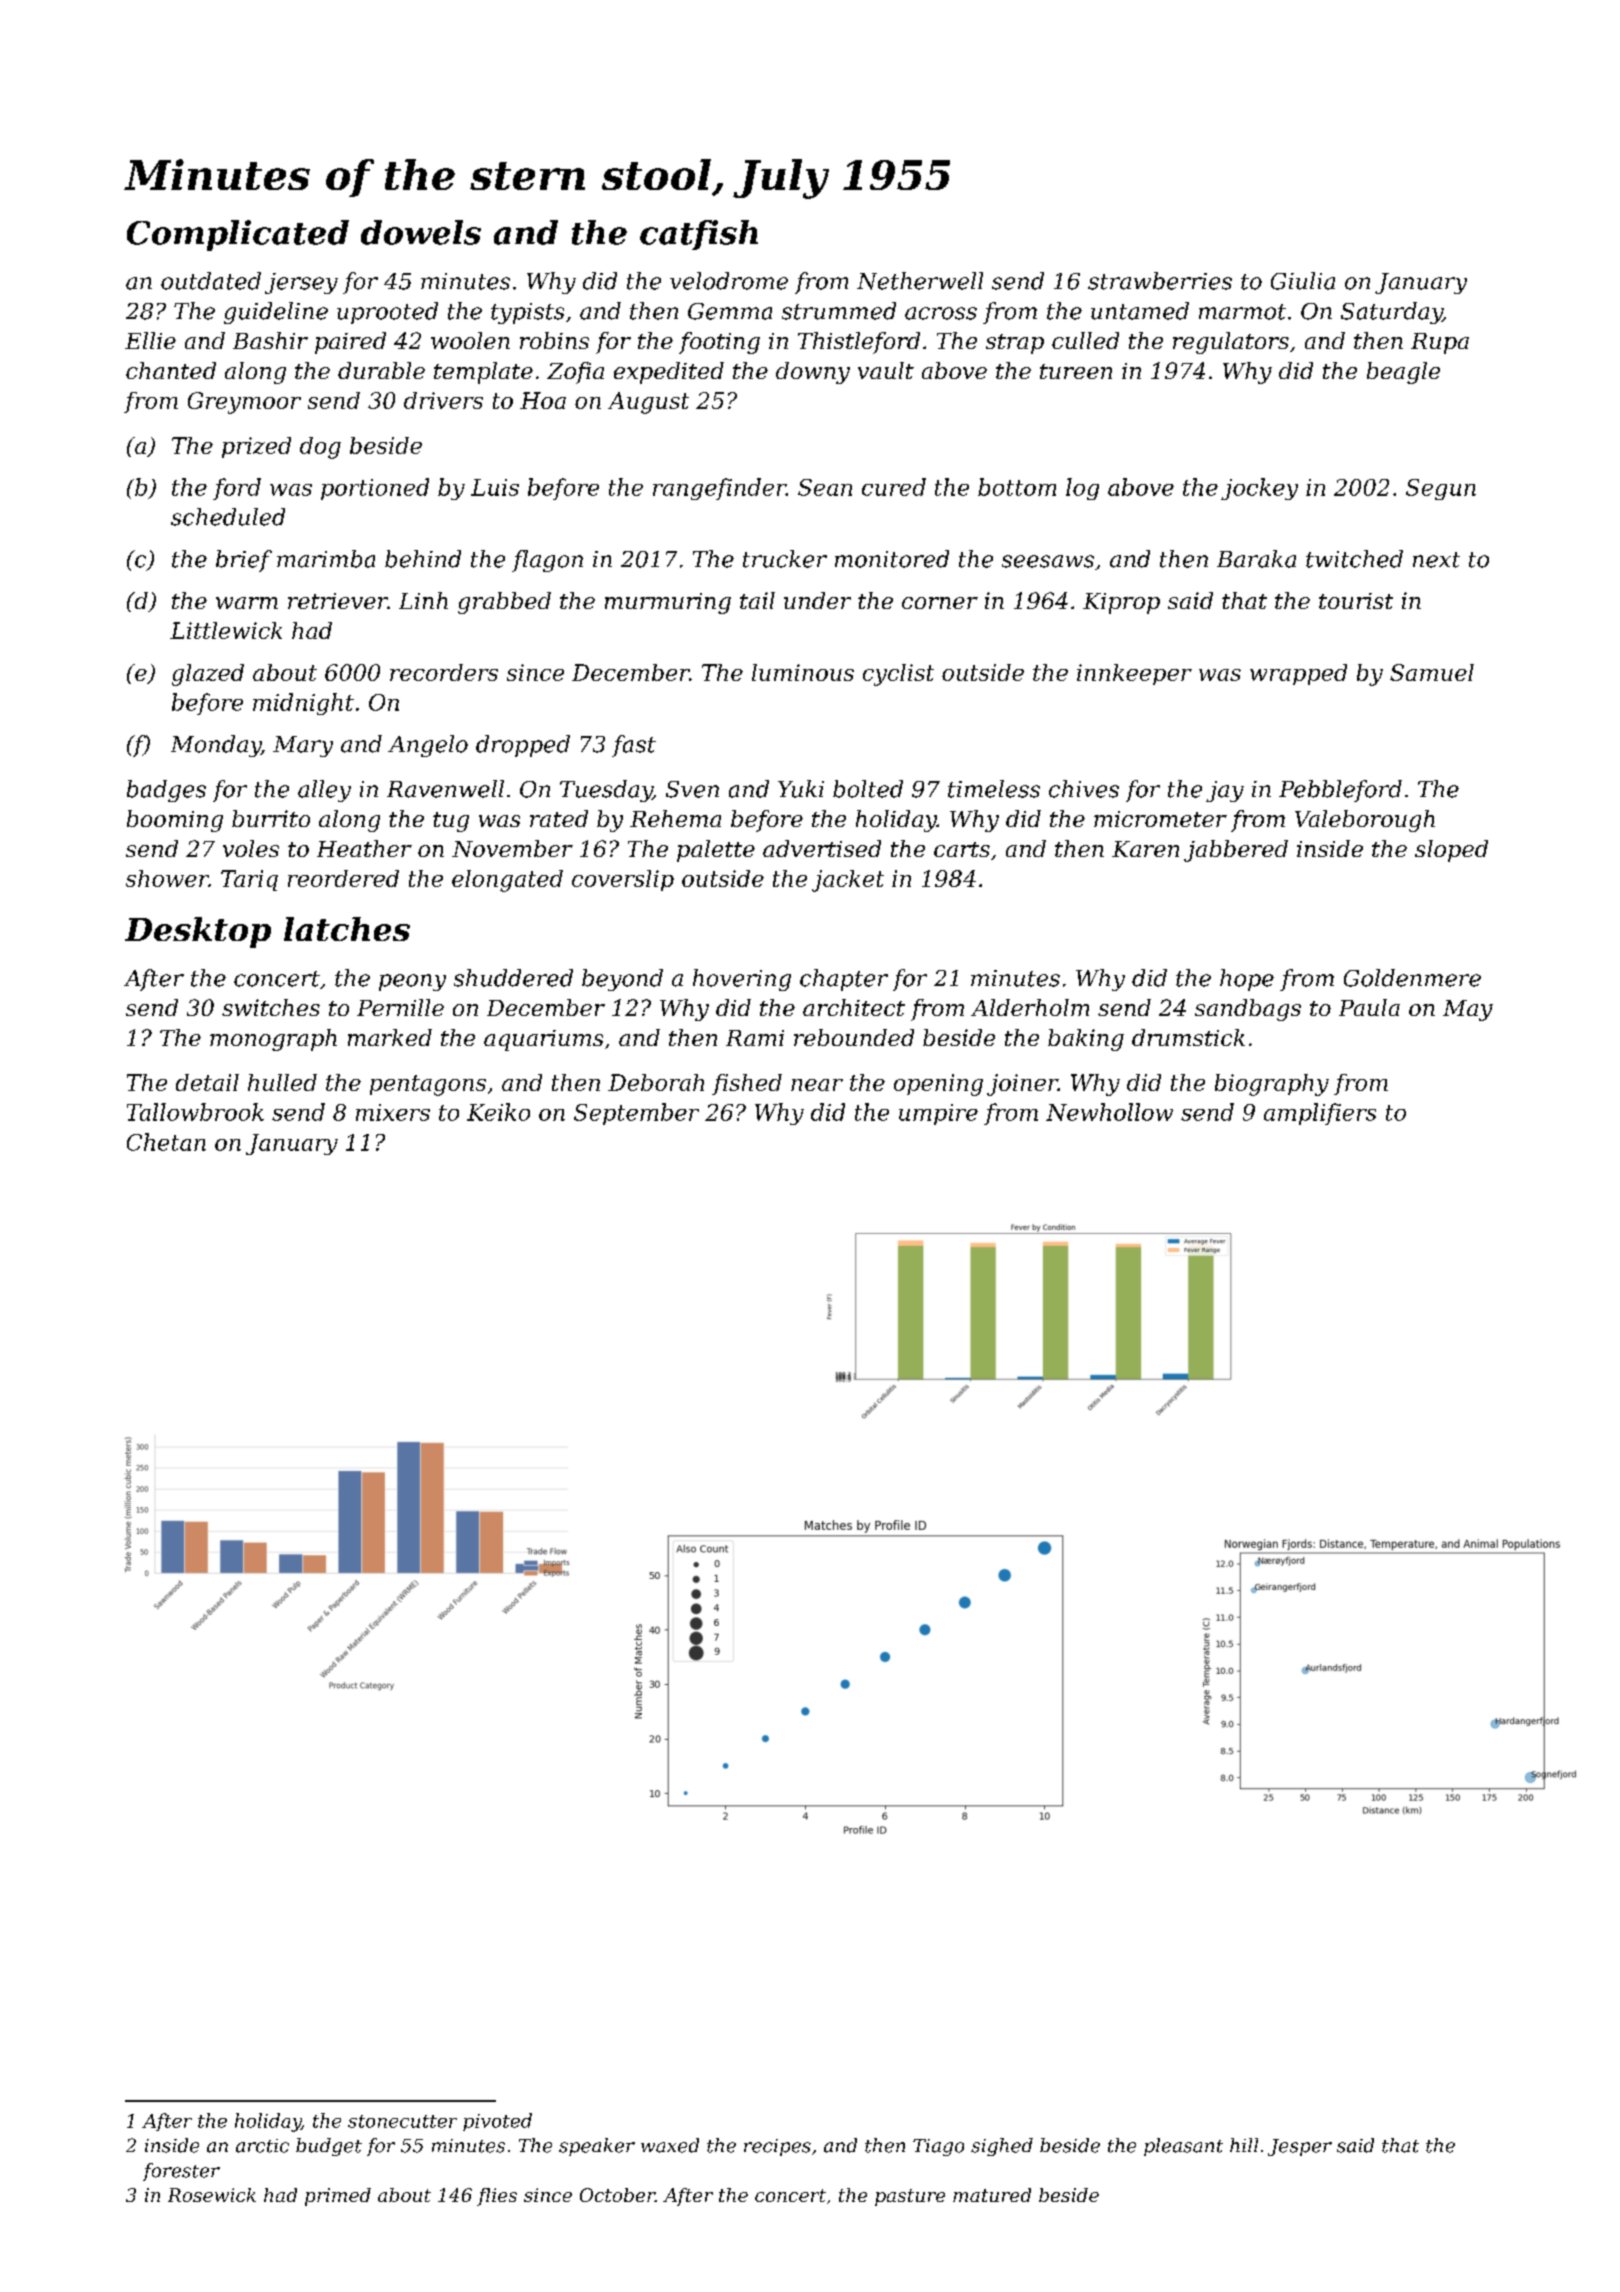  Describe the element at coordinates (1369, 1007) in the page. I see `Paula` at that location.
